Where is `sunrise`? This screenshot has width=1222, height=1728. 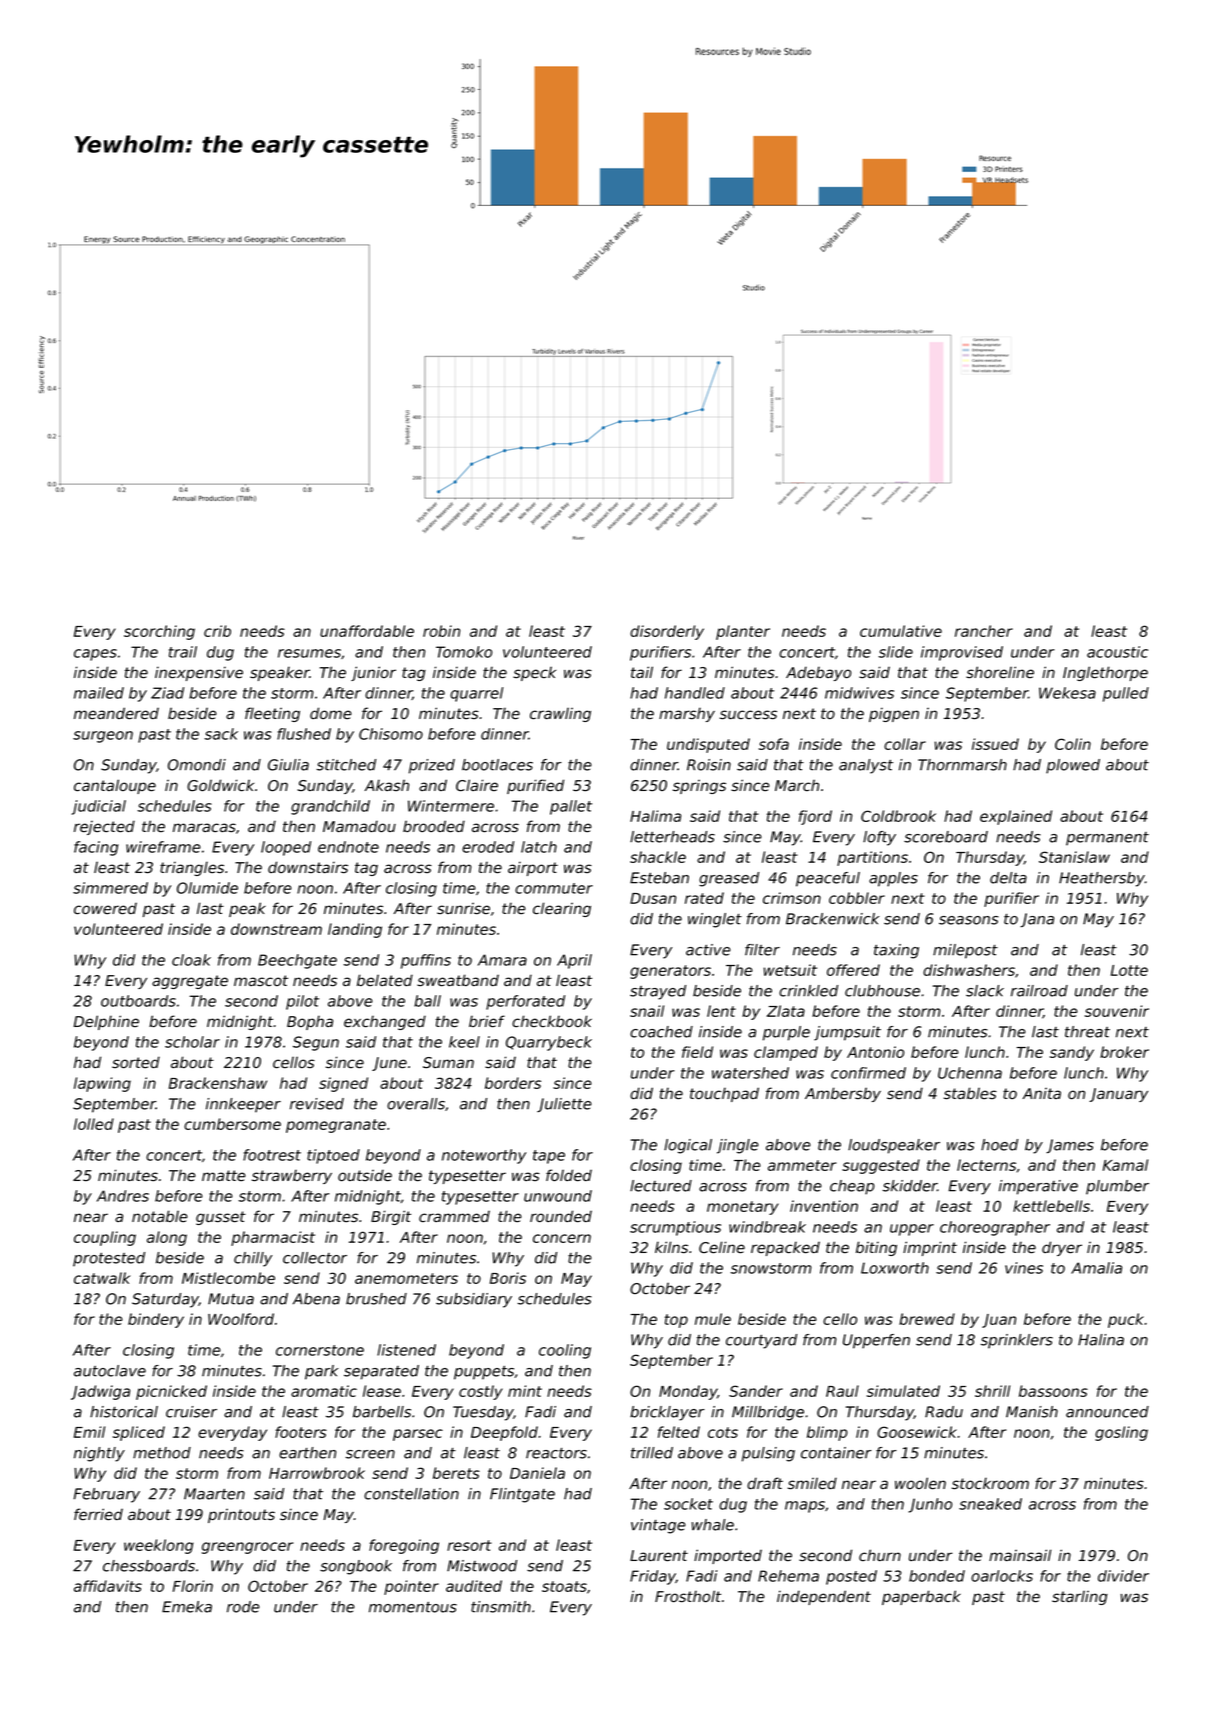
sunrise is located at coordinates (463, 908).
